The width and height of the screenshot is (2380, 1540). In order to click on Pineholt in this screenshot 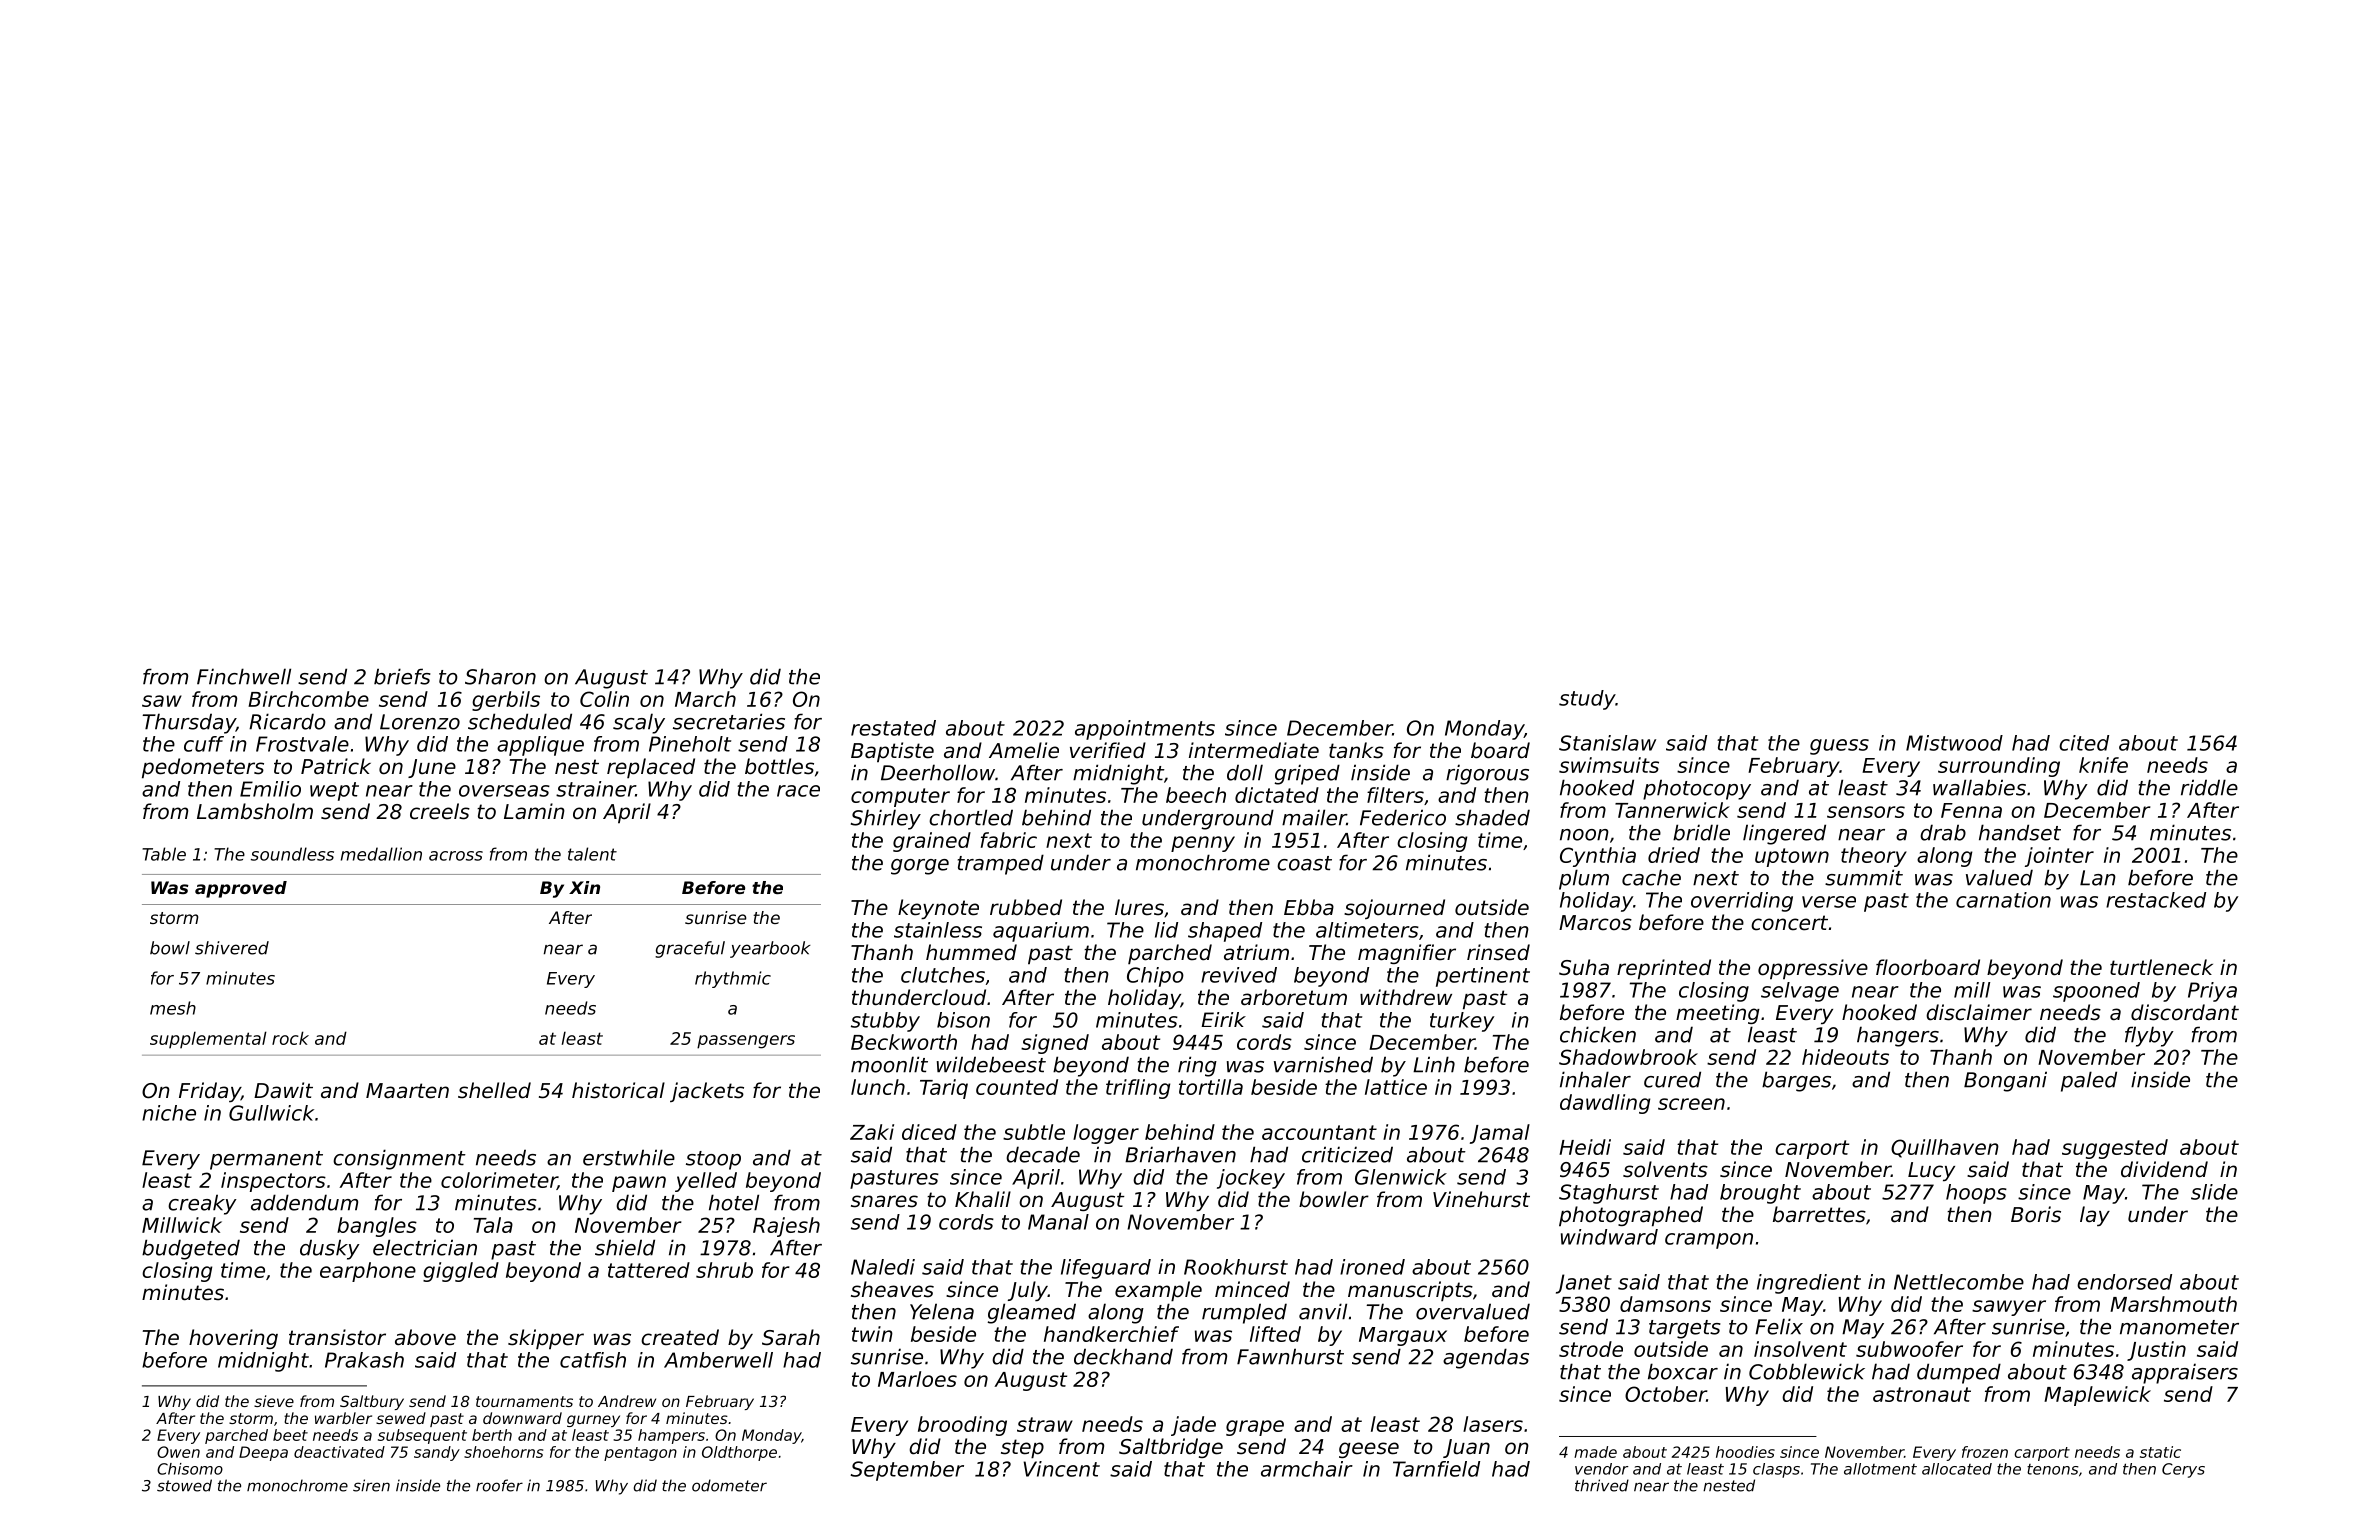, I will do `click(690, 744)`.
